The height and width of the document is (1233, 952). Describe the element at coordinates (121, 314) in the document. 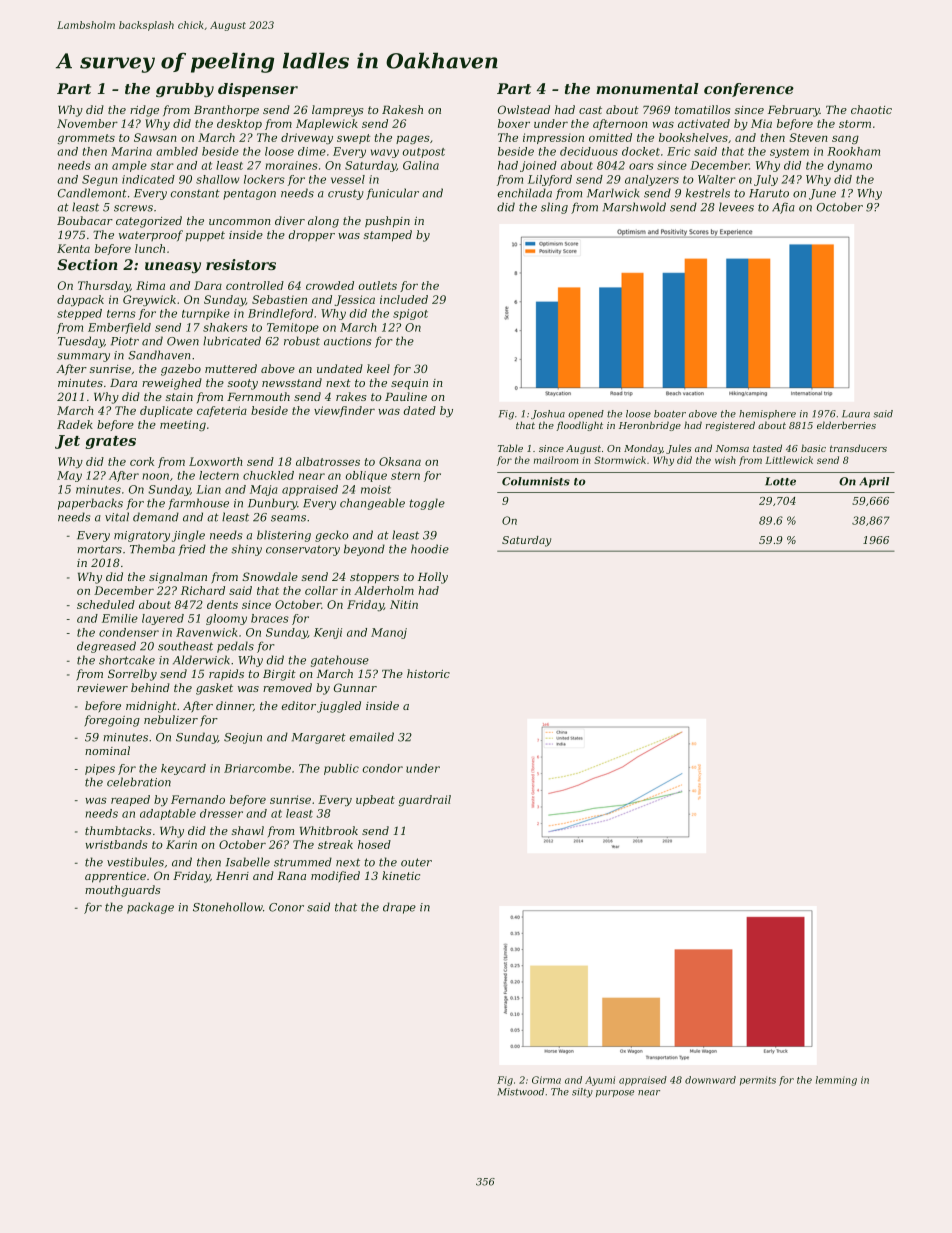

I see `terns` at that location.
